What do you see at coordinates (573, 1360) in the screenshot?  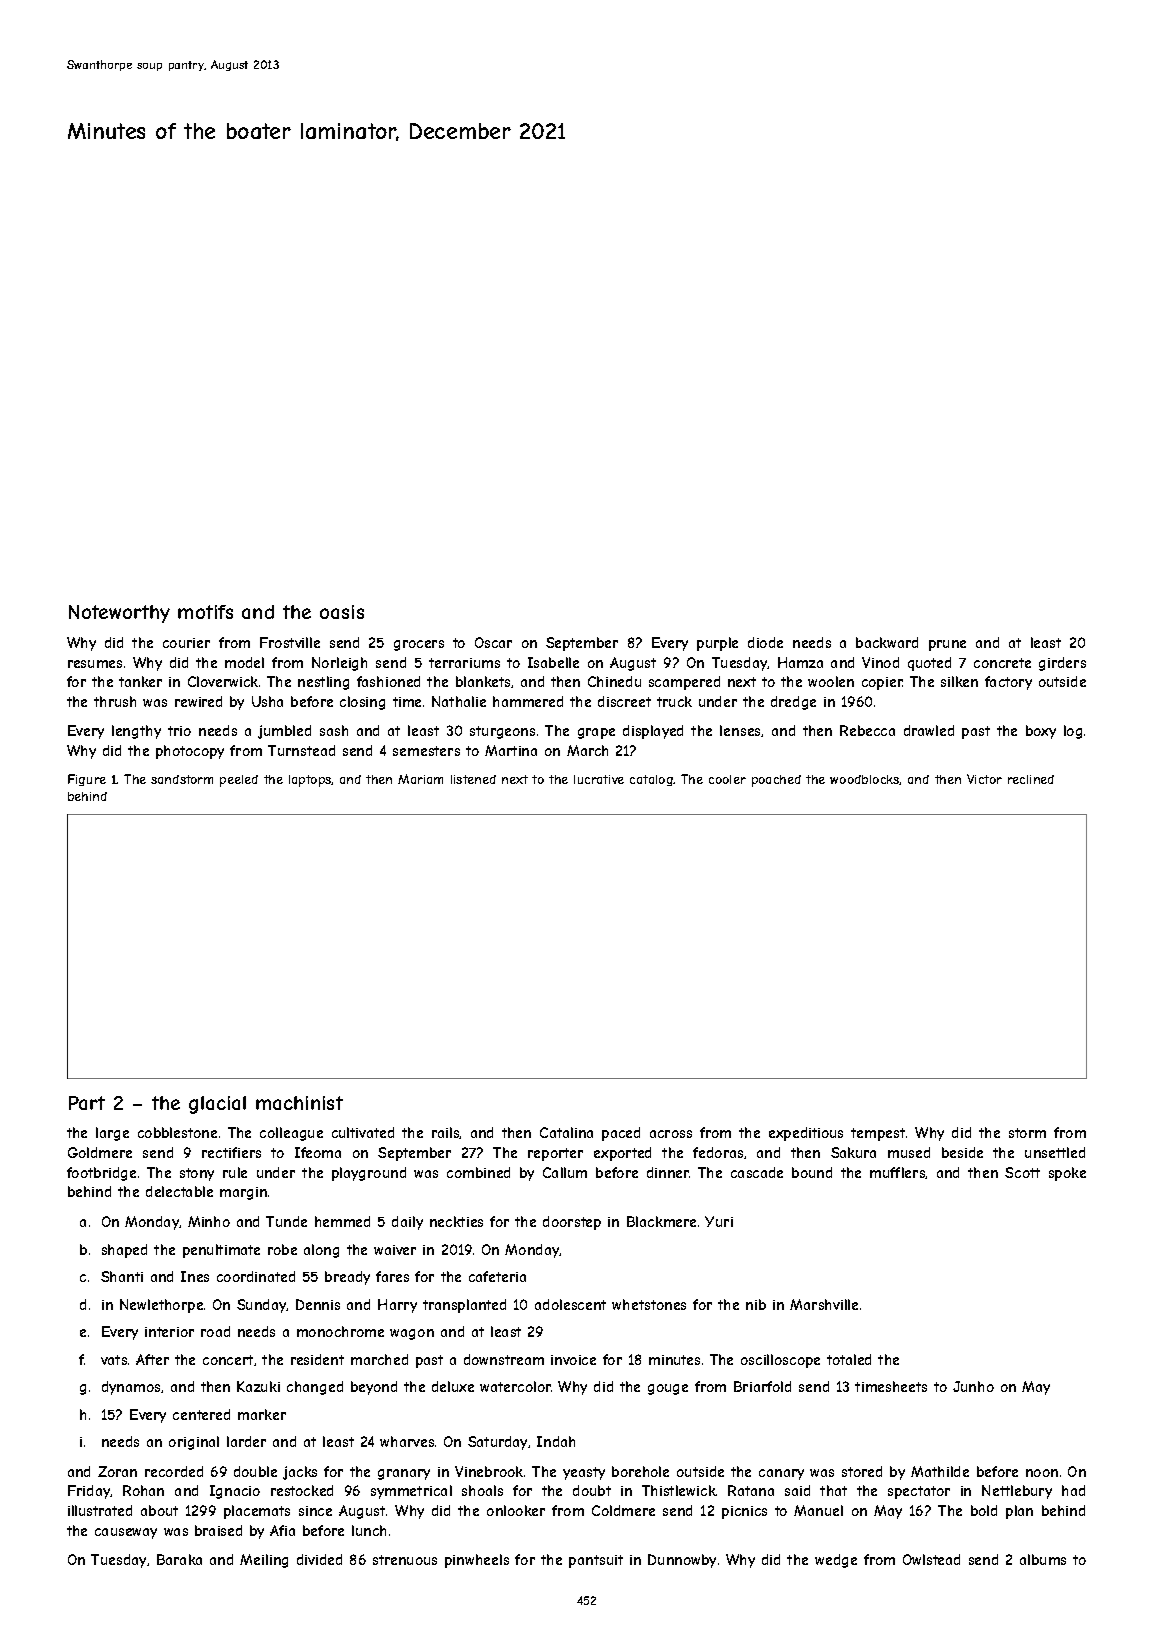 I see `invoice` at bounding box center [573, 1360].
